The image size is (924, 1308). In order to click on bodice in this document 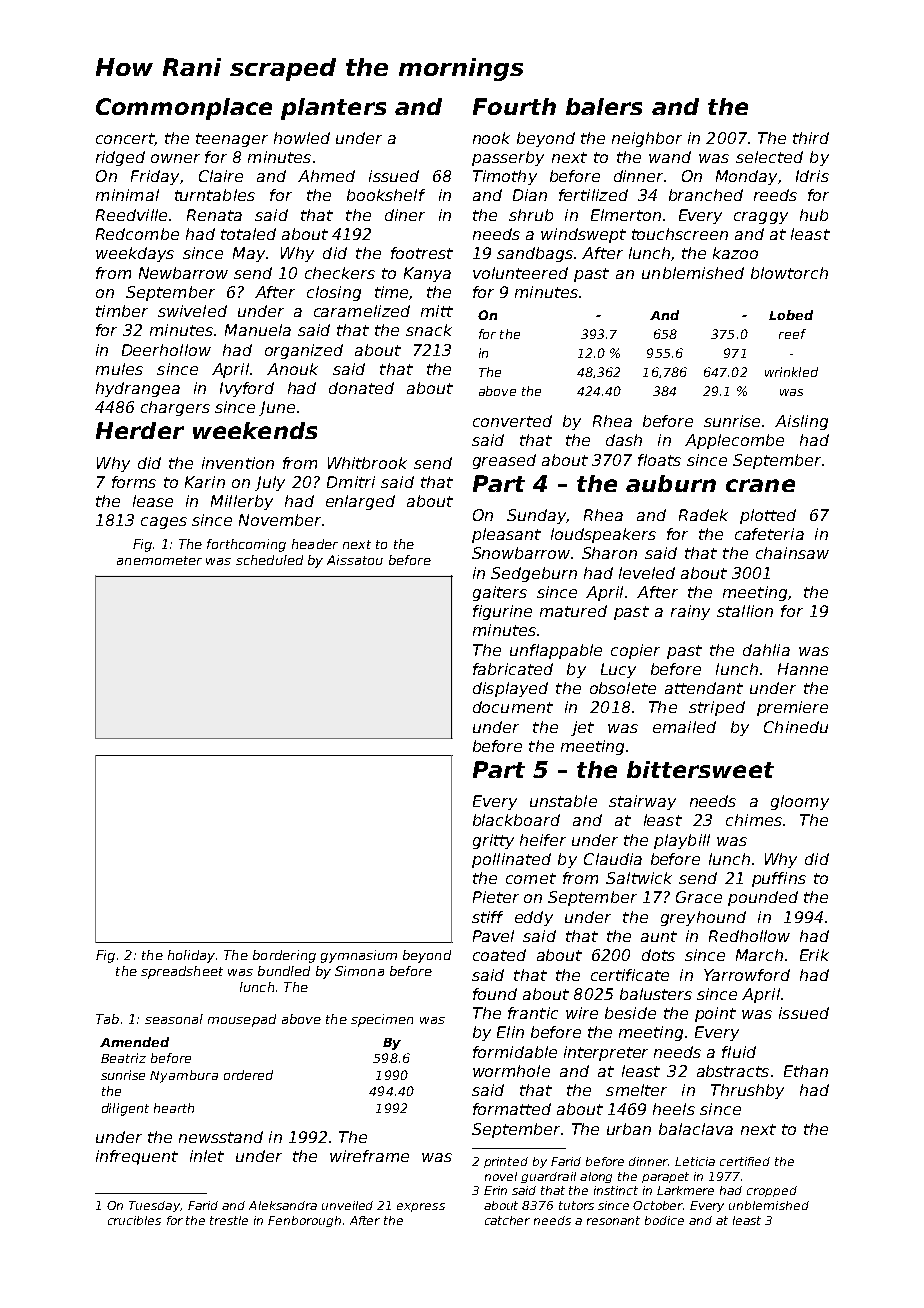, I will do `click(664, 1220)`.
